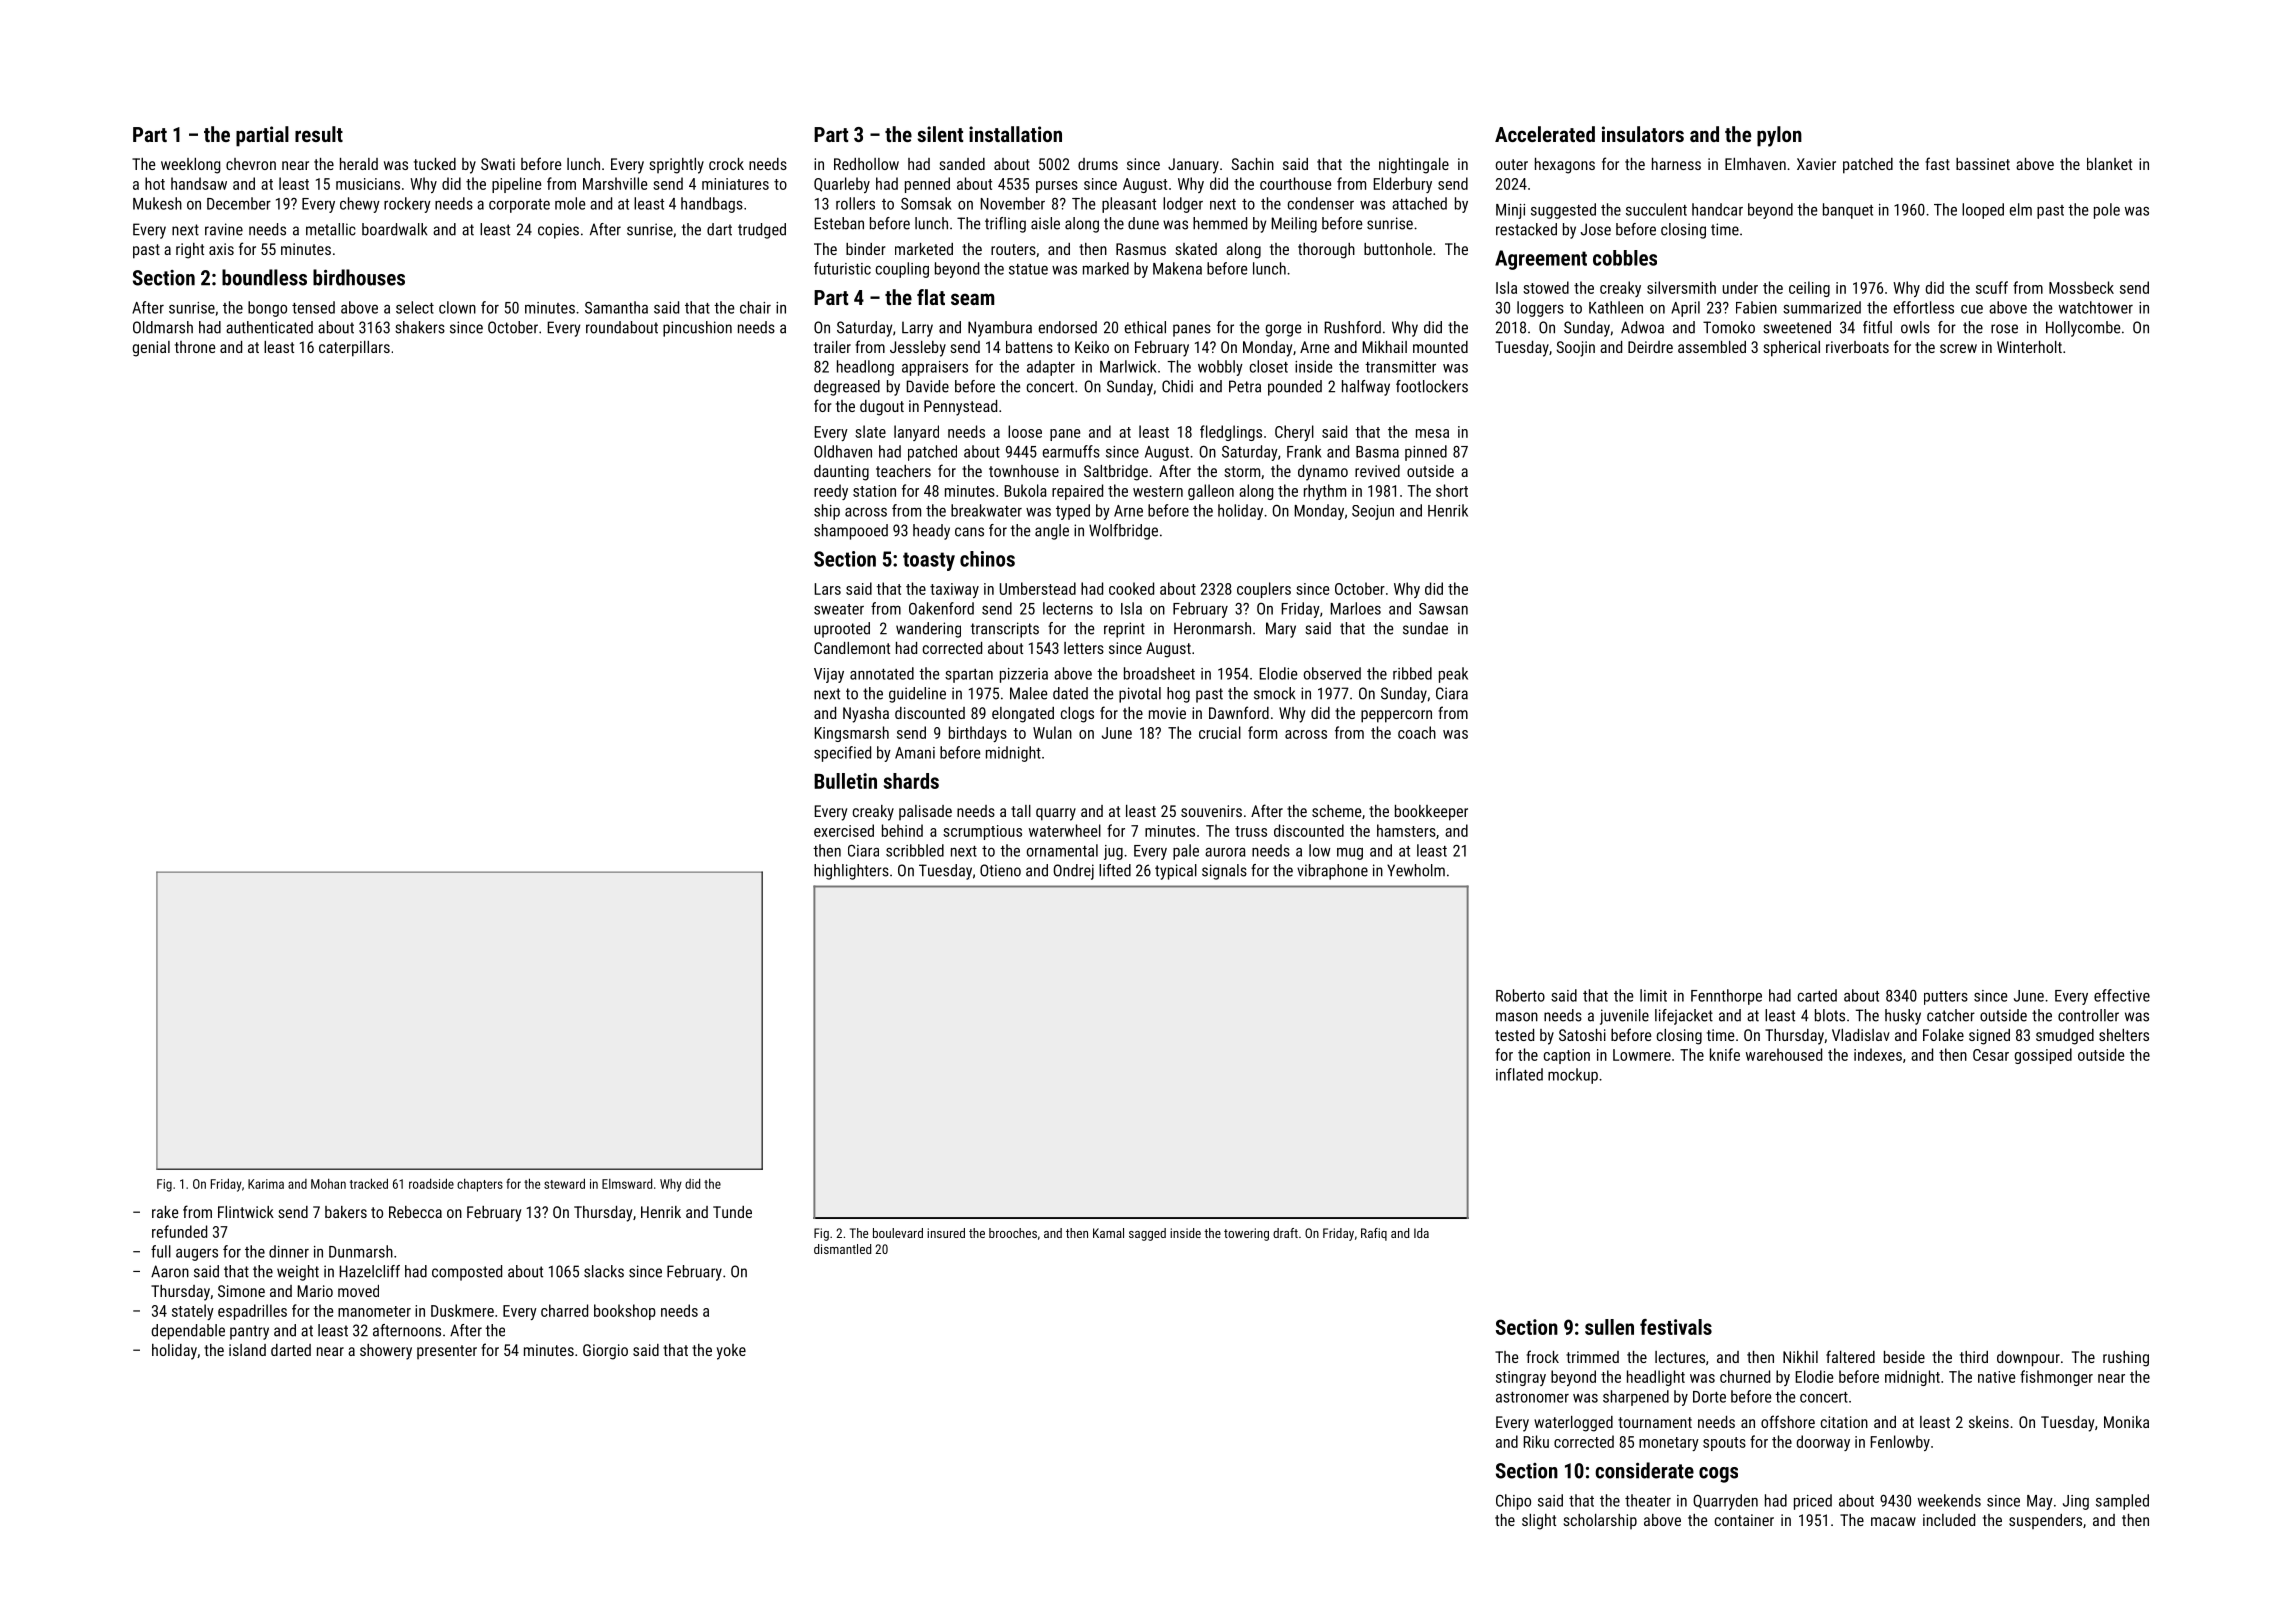 Image resolution: width=2282 pixels, height=1614 pixels. I want to click on drums, so click(1098, 164).
